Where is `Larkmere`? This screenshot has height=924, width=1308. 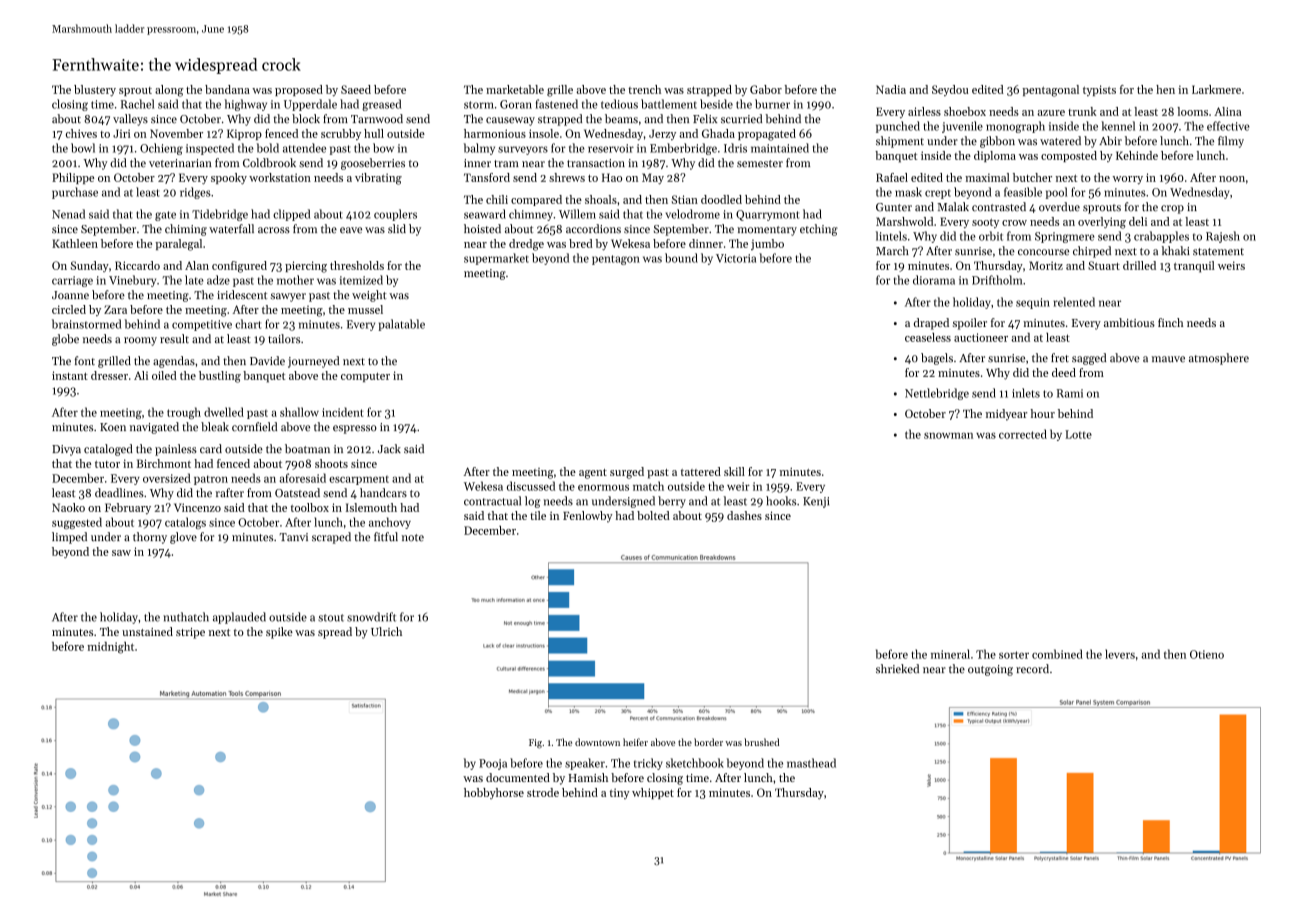
Larkmere is located at coordinates (1216, 89).
